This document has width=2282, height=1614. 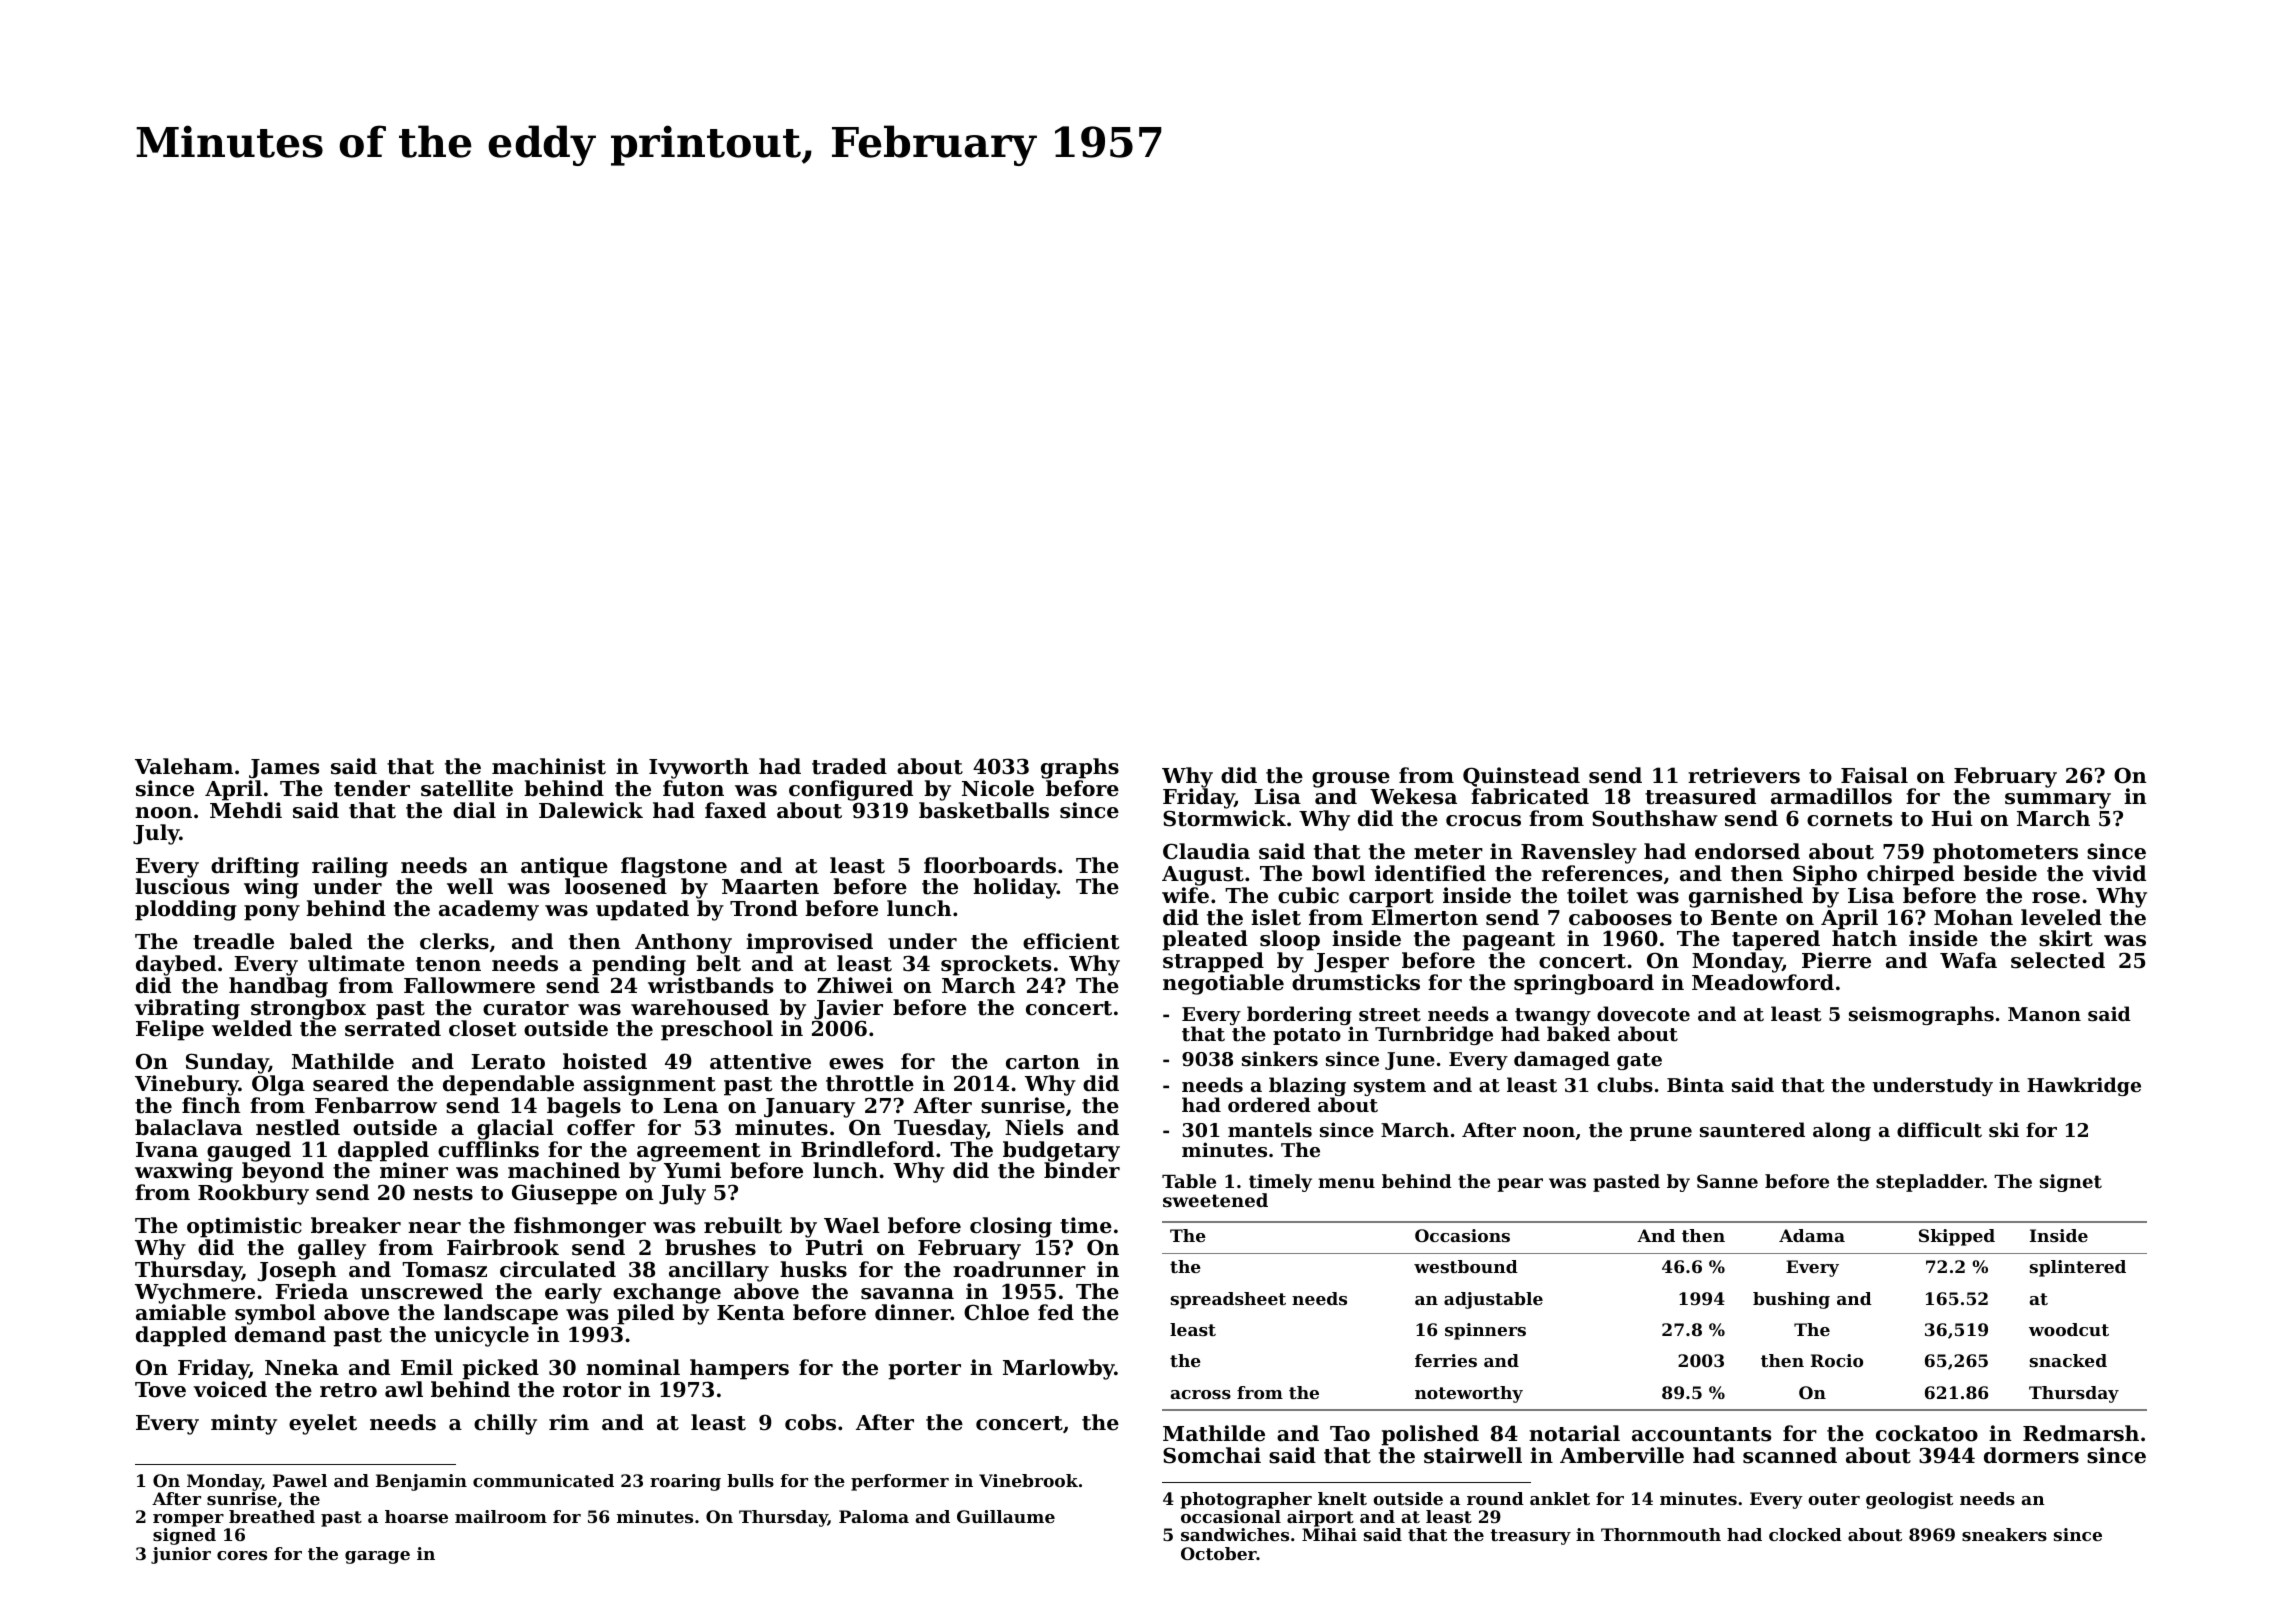 What do you see at coordinates (1298, 1016) in the document?
I see `bordering` at bounding box center [1298, 1016].
